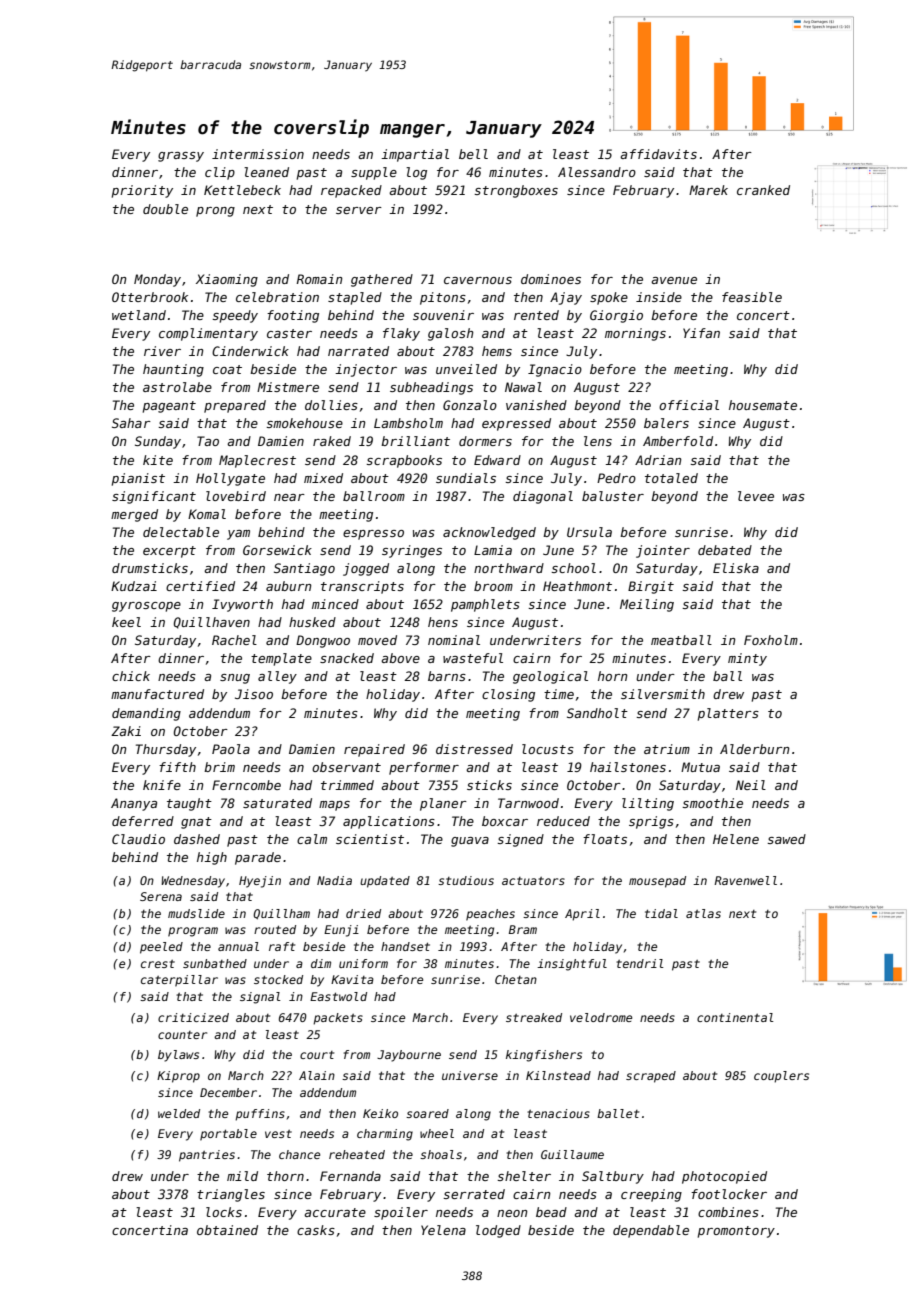  What do you see at coordinates (533, 881) in the image?
I see `actuators` at bounding box center [533, 881].
